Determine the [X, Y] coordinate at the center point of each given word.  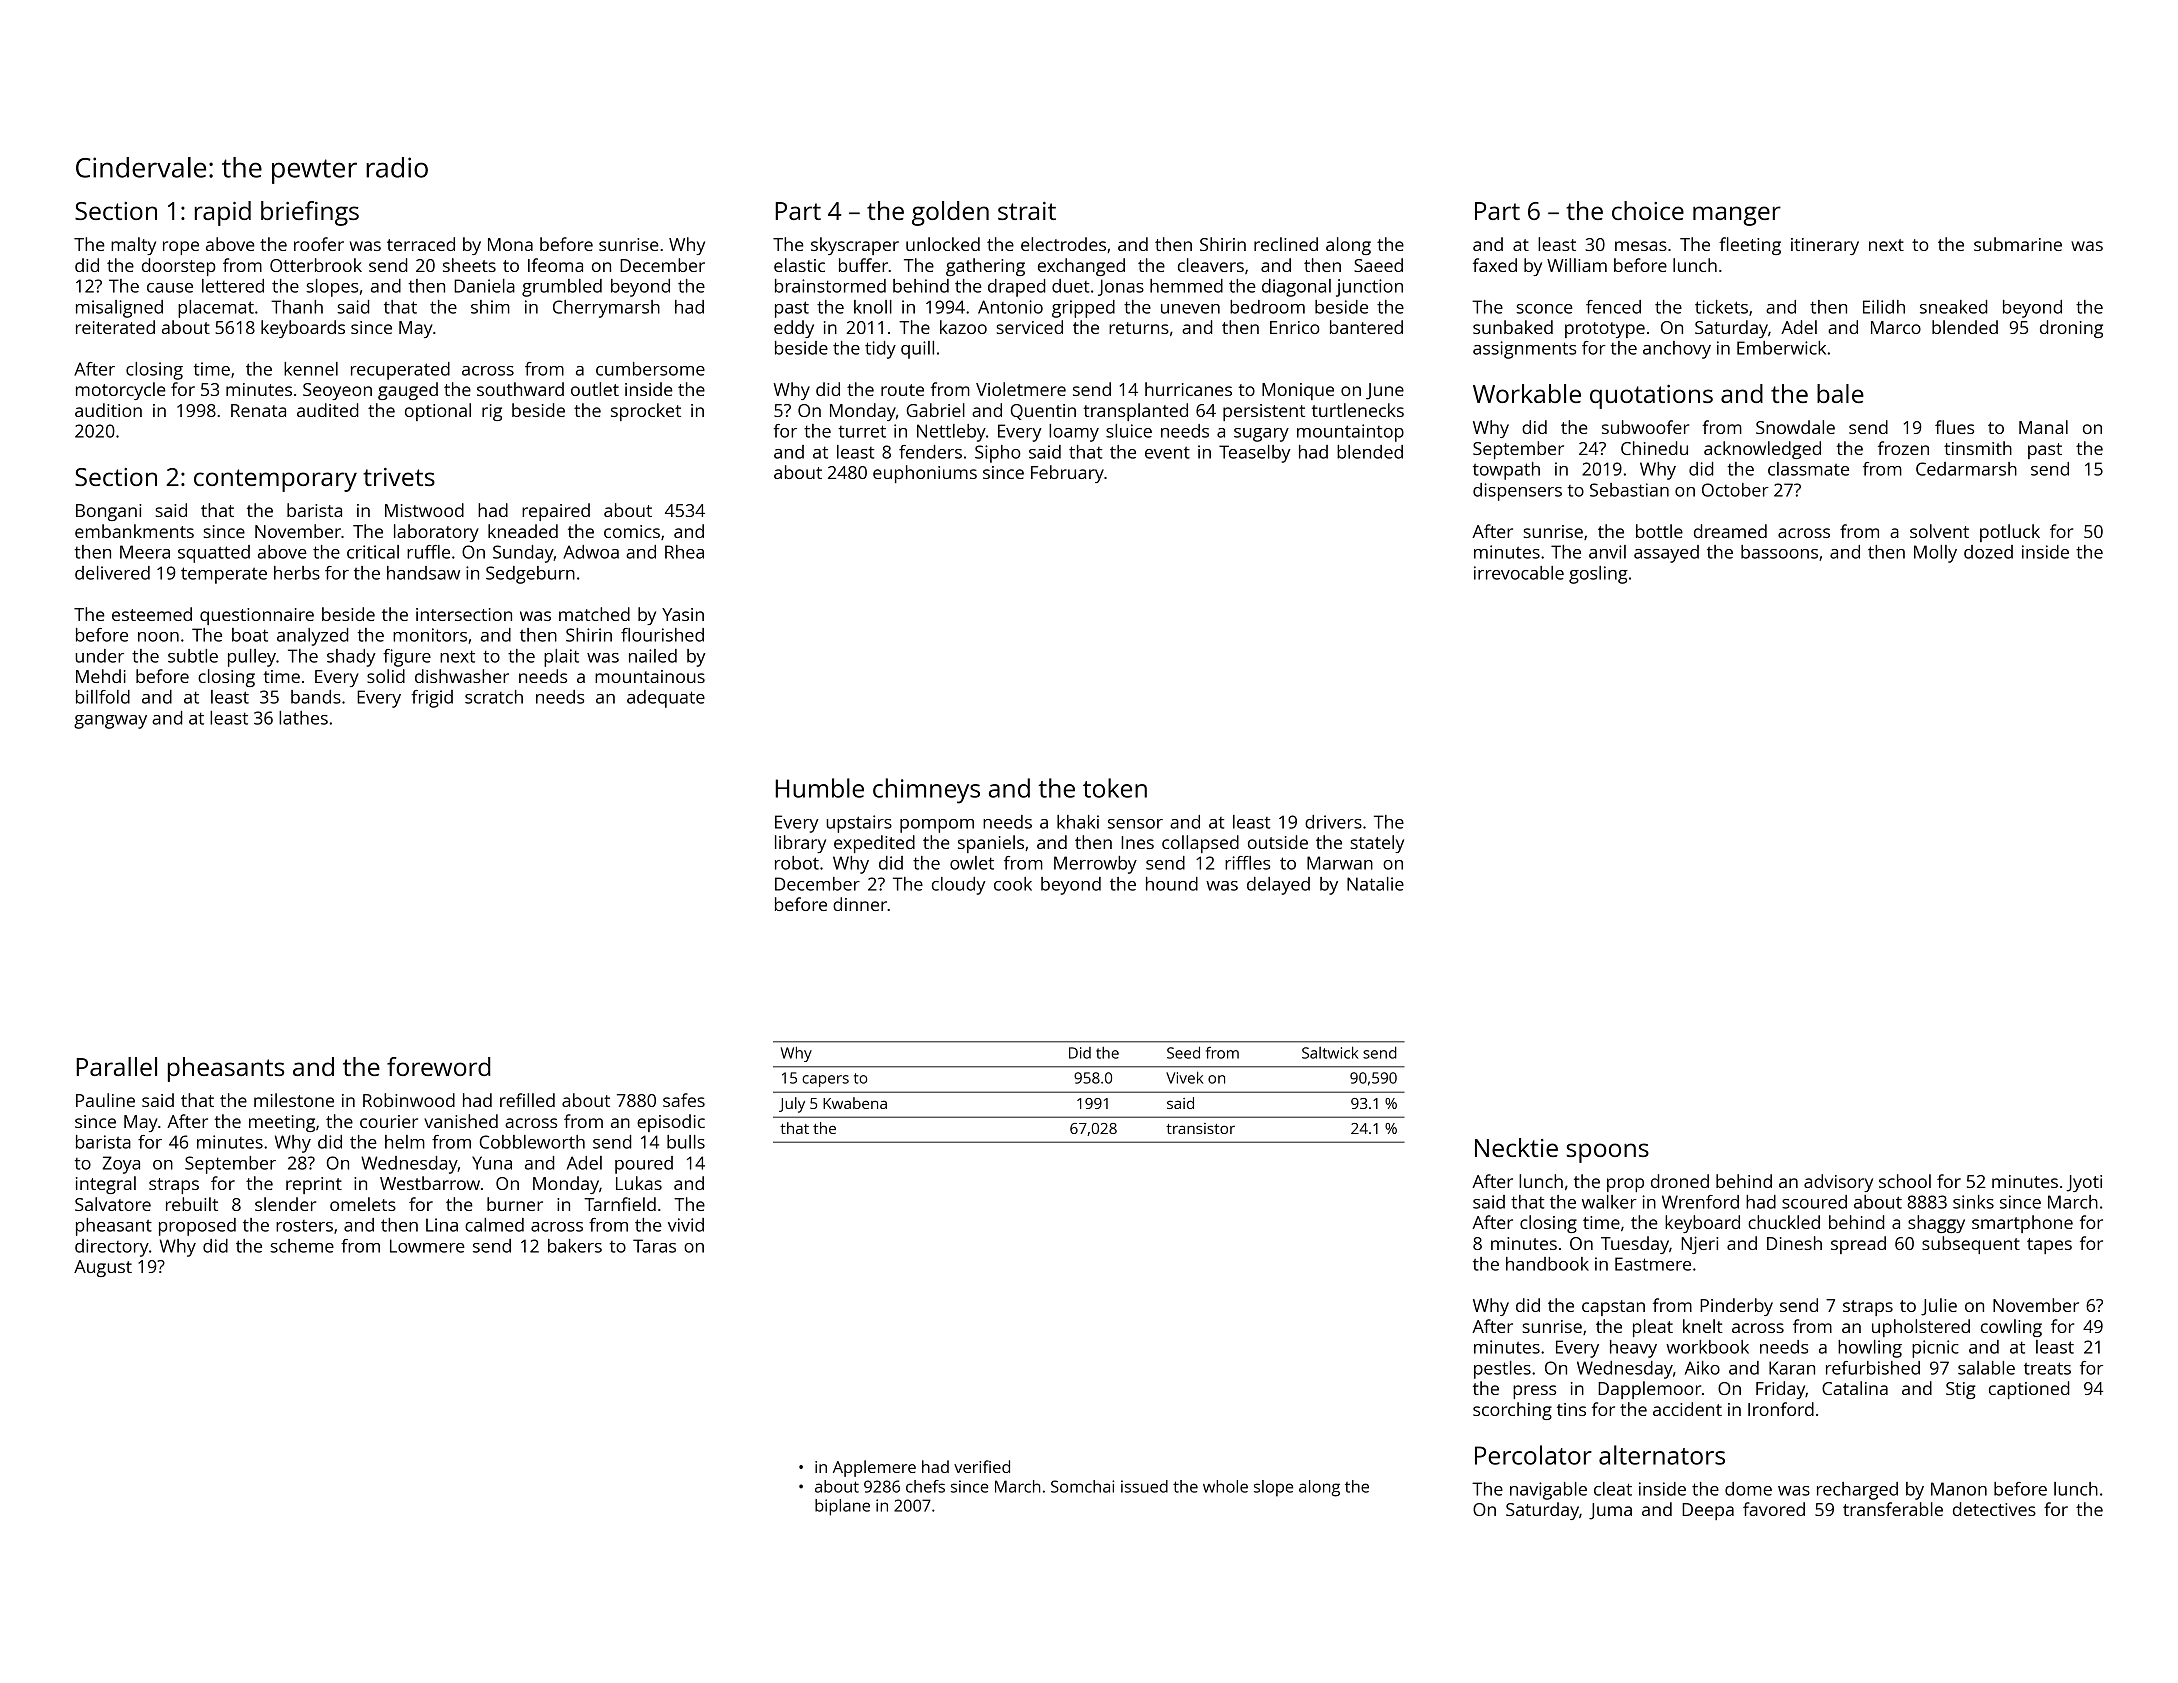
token [1115, 788]
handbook [1547, 1264]
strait [1027, 211]
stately [1377, 844]
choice [1648, 210]
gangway [110, 722]
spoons [1607, 1153]
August [103, 1268]
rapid [223, 213]
